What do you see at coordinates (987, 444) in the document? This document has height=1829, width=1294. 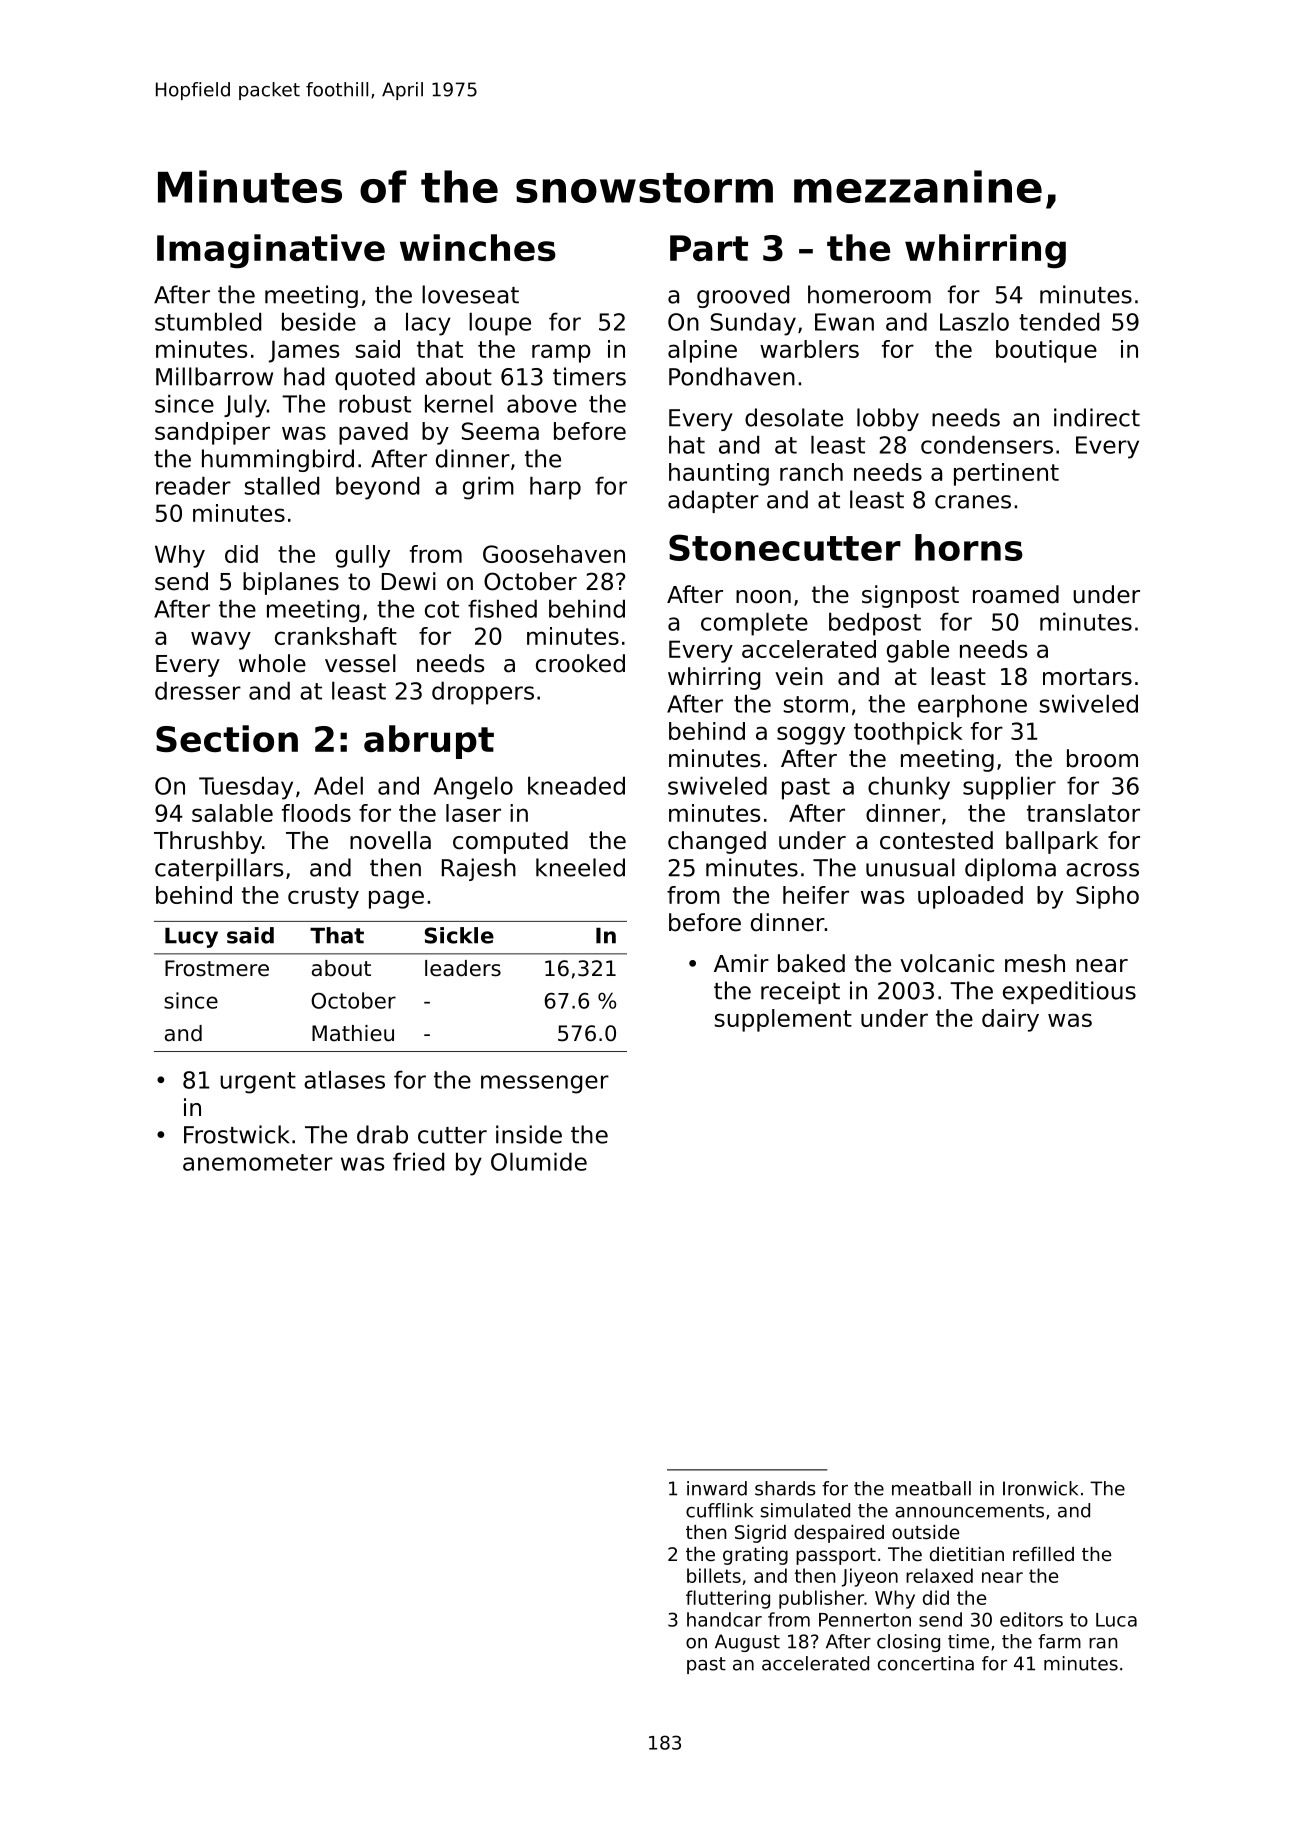 I see `condensers` at bounding box center [987, 444].
